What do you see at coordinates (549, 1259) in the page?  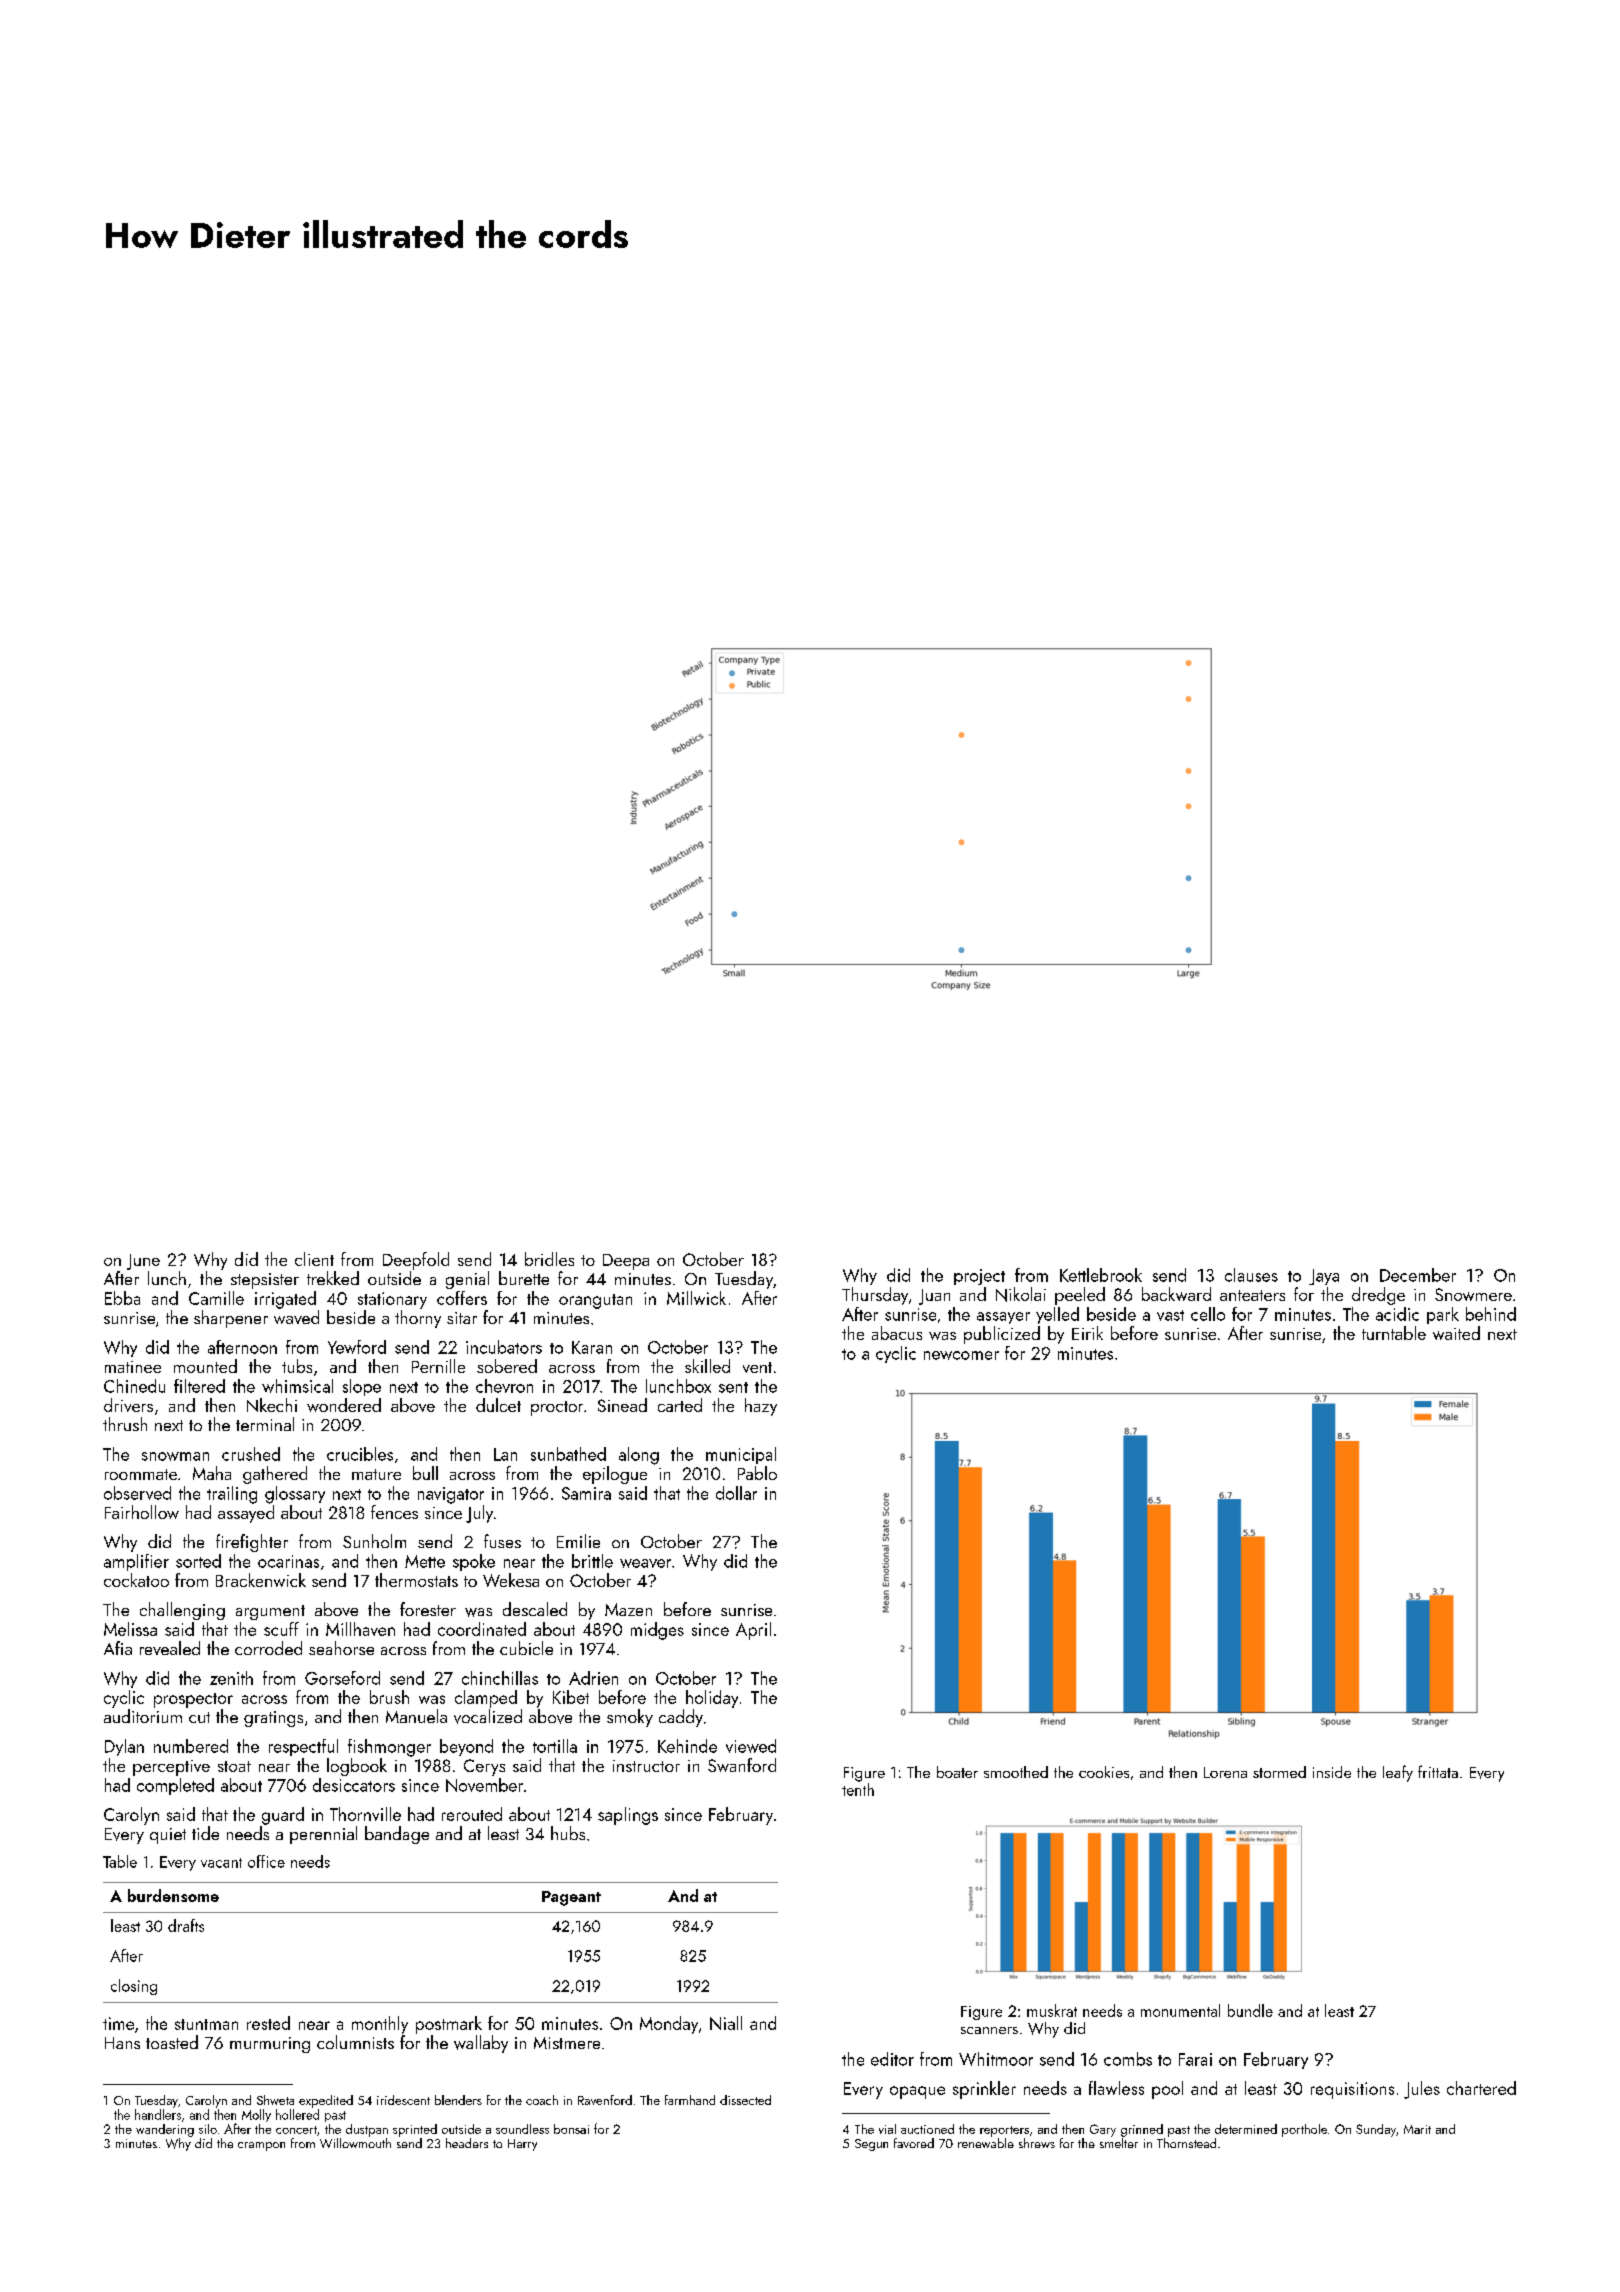 I see `bridles` at bounding box center [549, 1259].
